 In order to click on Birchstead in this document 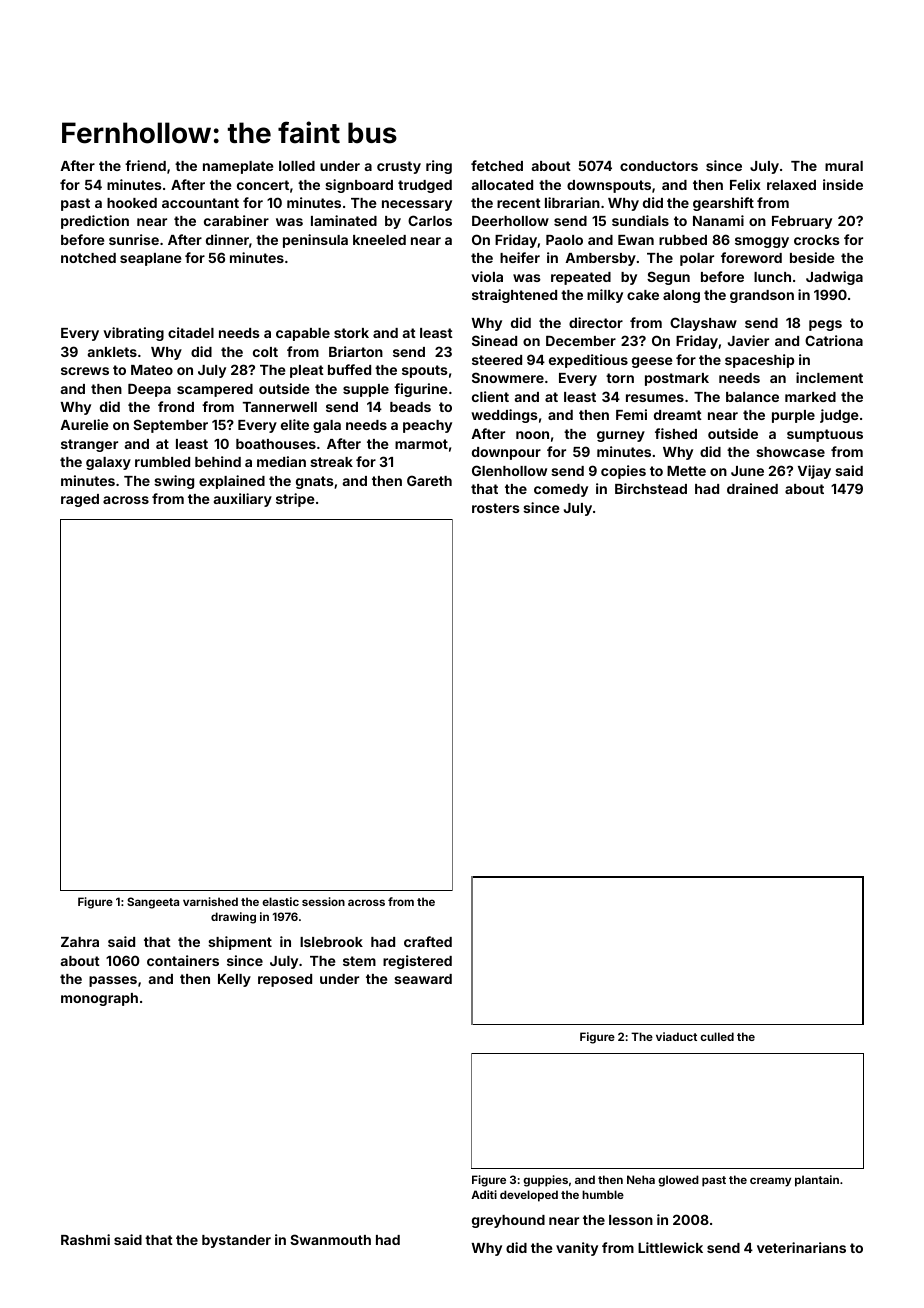, I will do `click(651, 488)`.
